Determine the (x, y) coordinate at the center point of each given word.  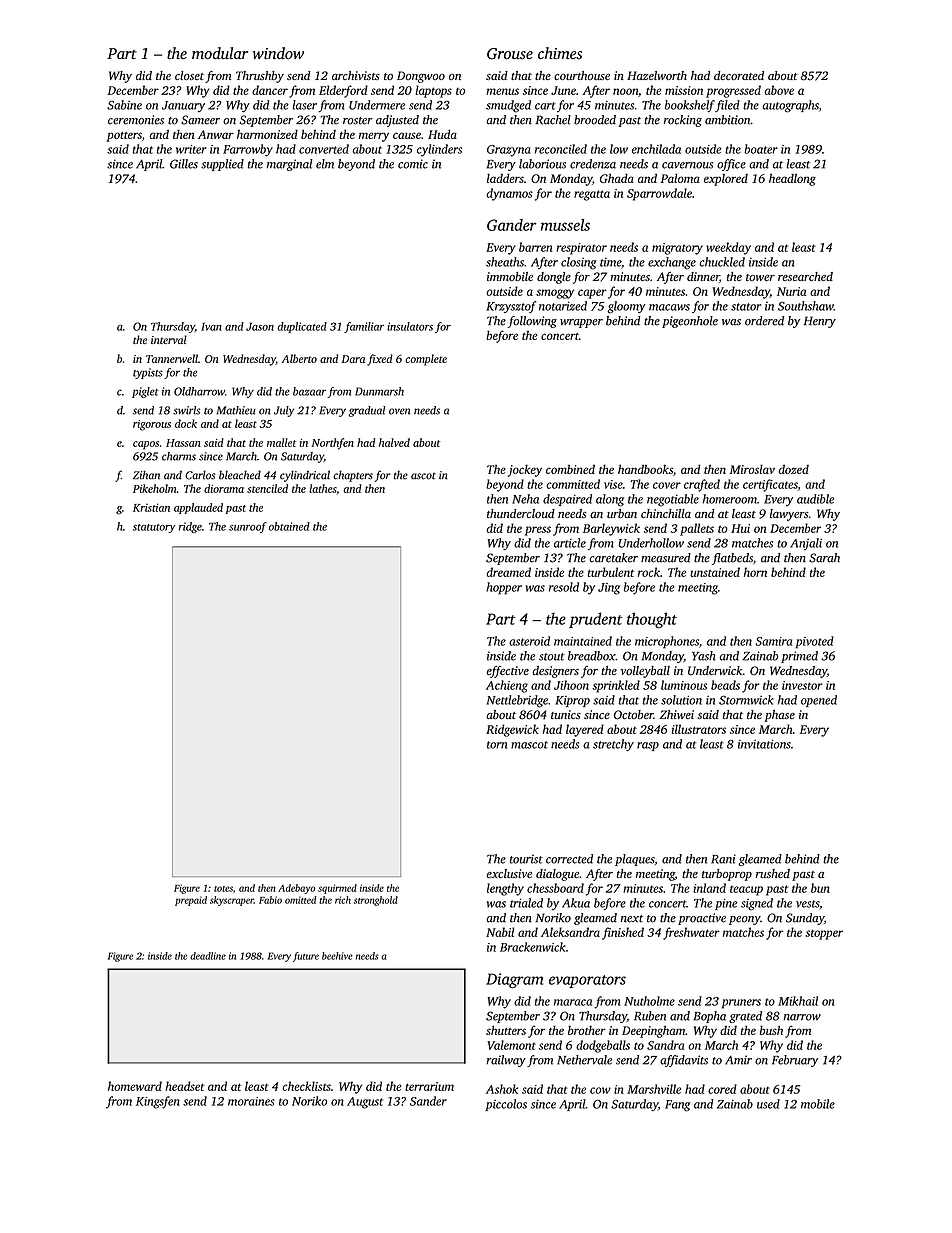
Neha (525, 499)
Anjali (806, 544)
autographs (790, 106)
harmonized (267, 134)
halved (394, 442)
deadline (208, 956)
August (365, 1103)
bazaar (309, 391)
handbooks (645, 469)
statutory (154, 528)
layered (585, 730)
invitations (764, 744)
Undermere (377, 105)
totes (223, 889)
